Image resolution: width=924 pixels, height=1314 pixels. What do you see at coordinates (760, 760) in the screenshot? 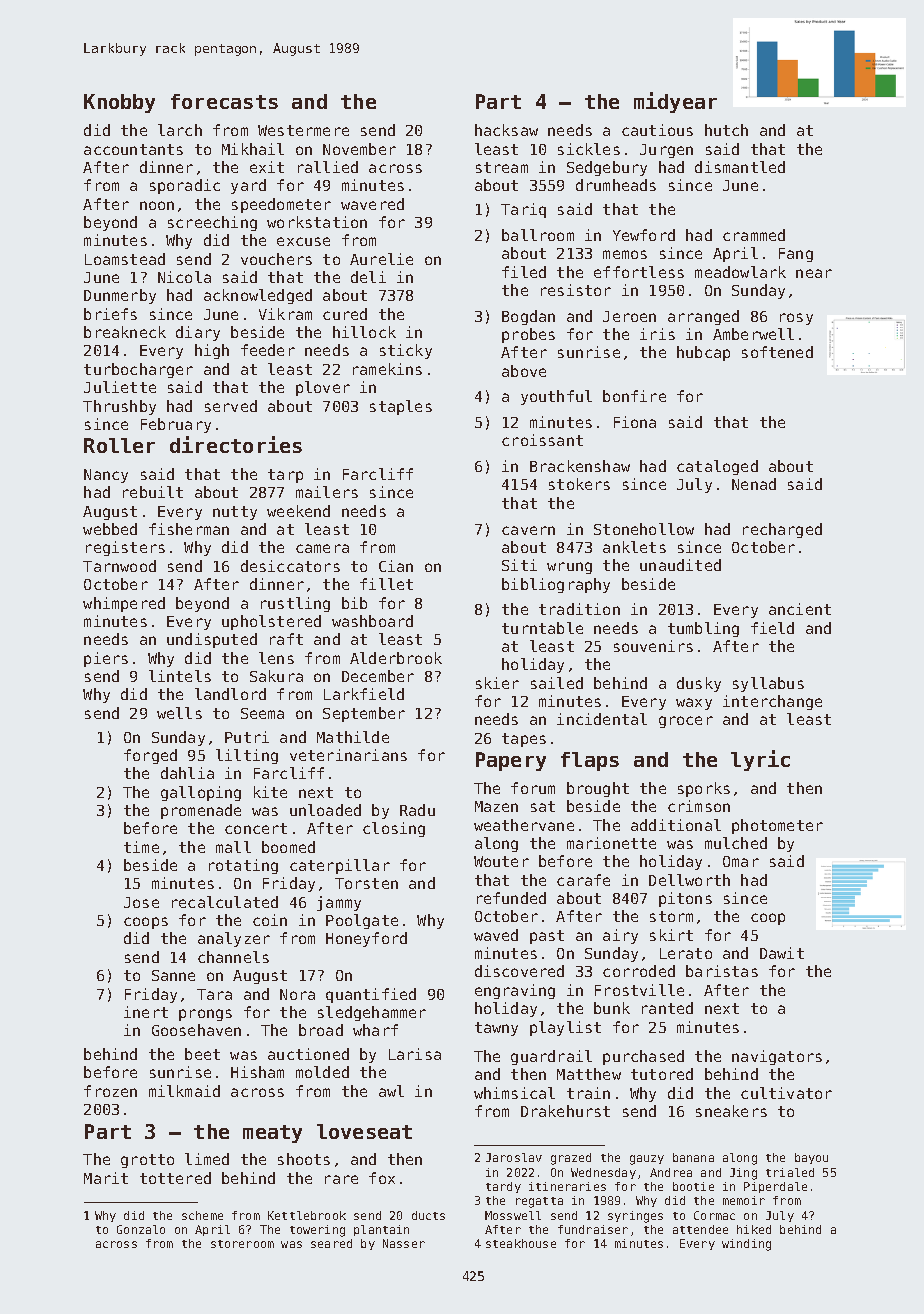
I see `lyric` at bounding box center [760, 760].
